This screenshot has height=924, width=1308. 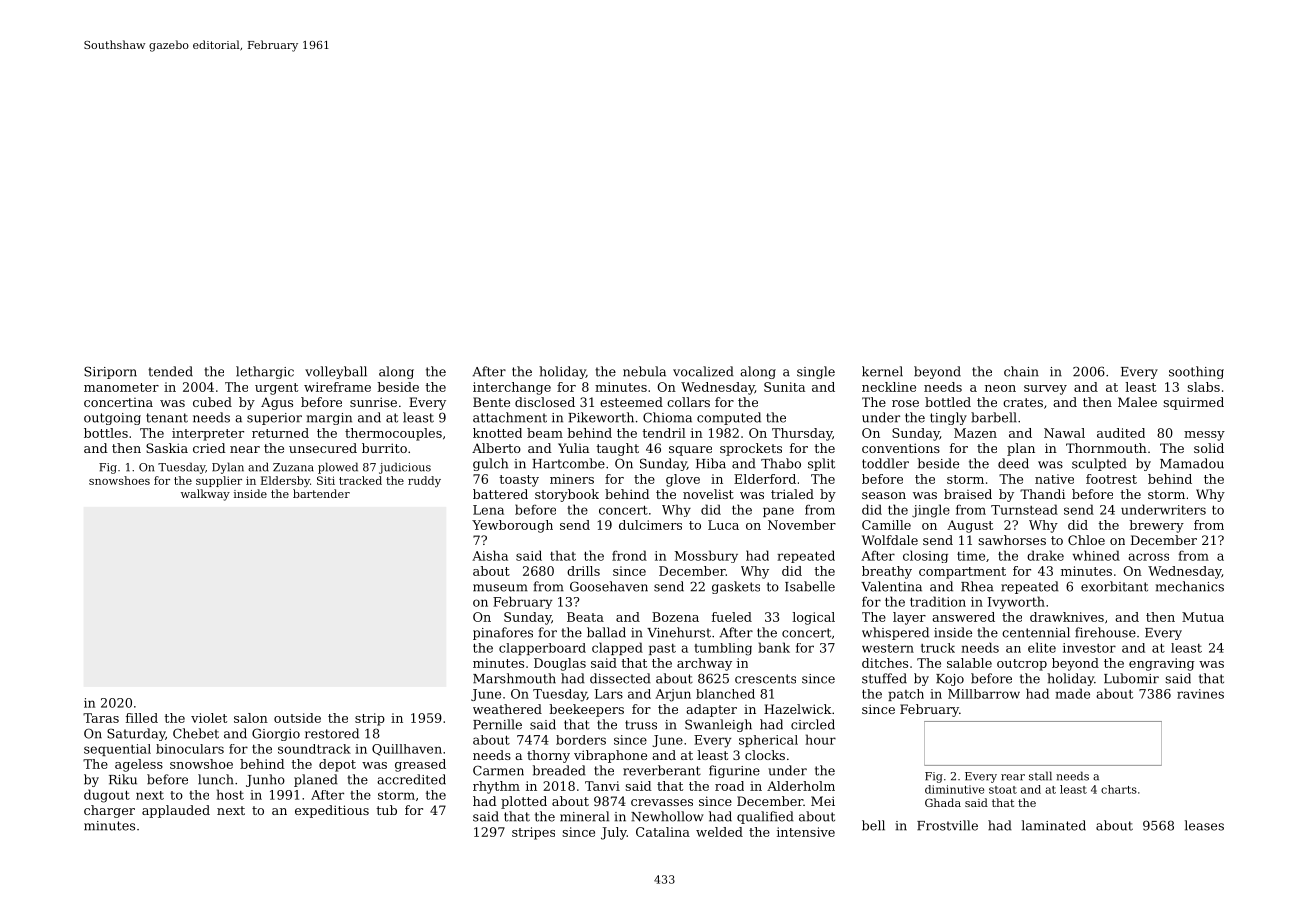 I want to click on chain, so click(x=1021, y=371).
